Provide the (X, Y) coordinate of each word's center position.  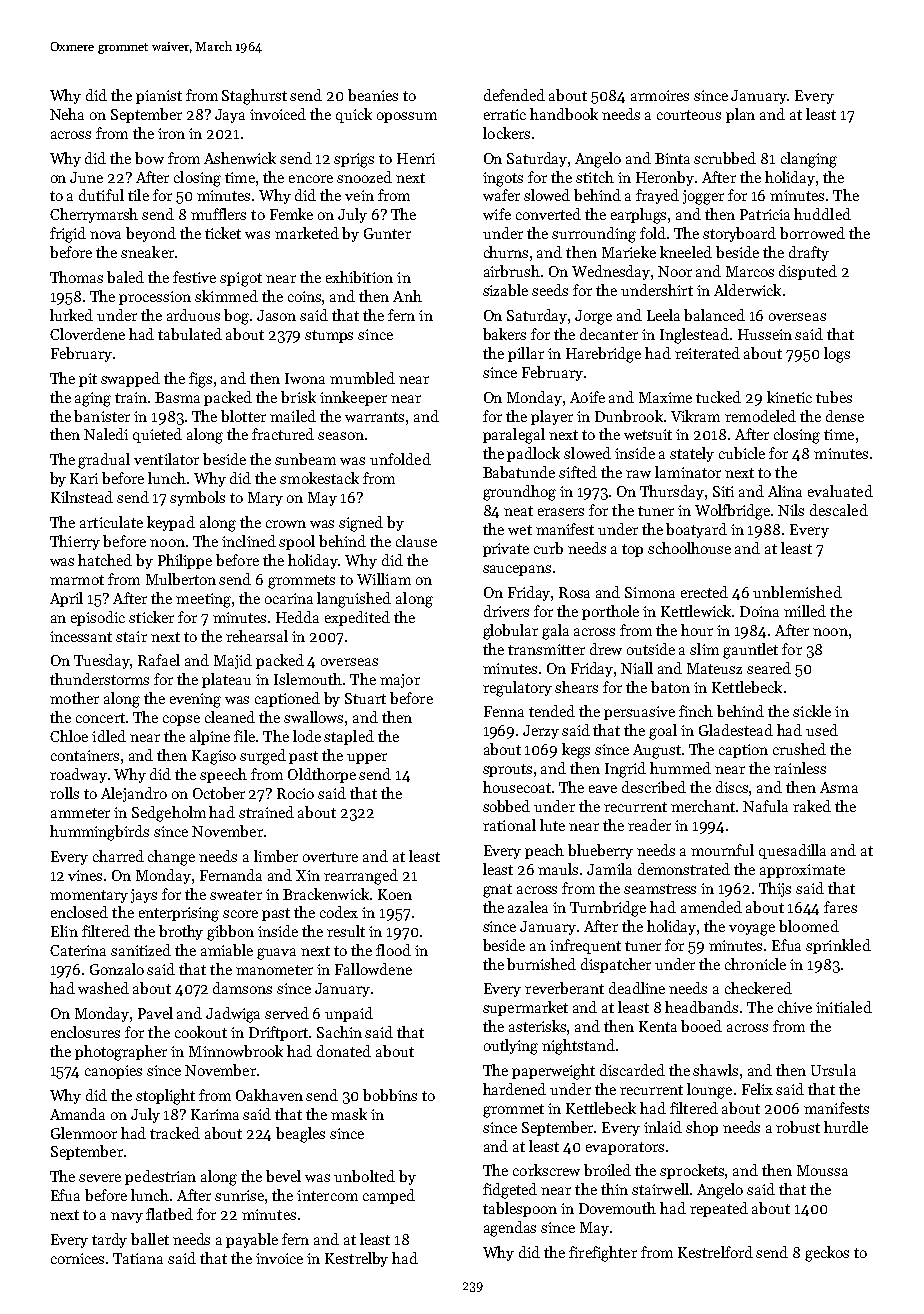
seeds (550, 290)
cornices (77, 1258)
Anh (407, 296)
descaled (839, 510)
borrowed (812, 233)
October (219, 793)
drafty (809, 253)
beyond (151, 234)
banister (102, 416)
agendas (510, 1229)
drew (606, 649)
